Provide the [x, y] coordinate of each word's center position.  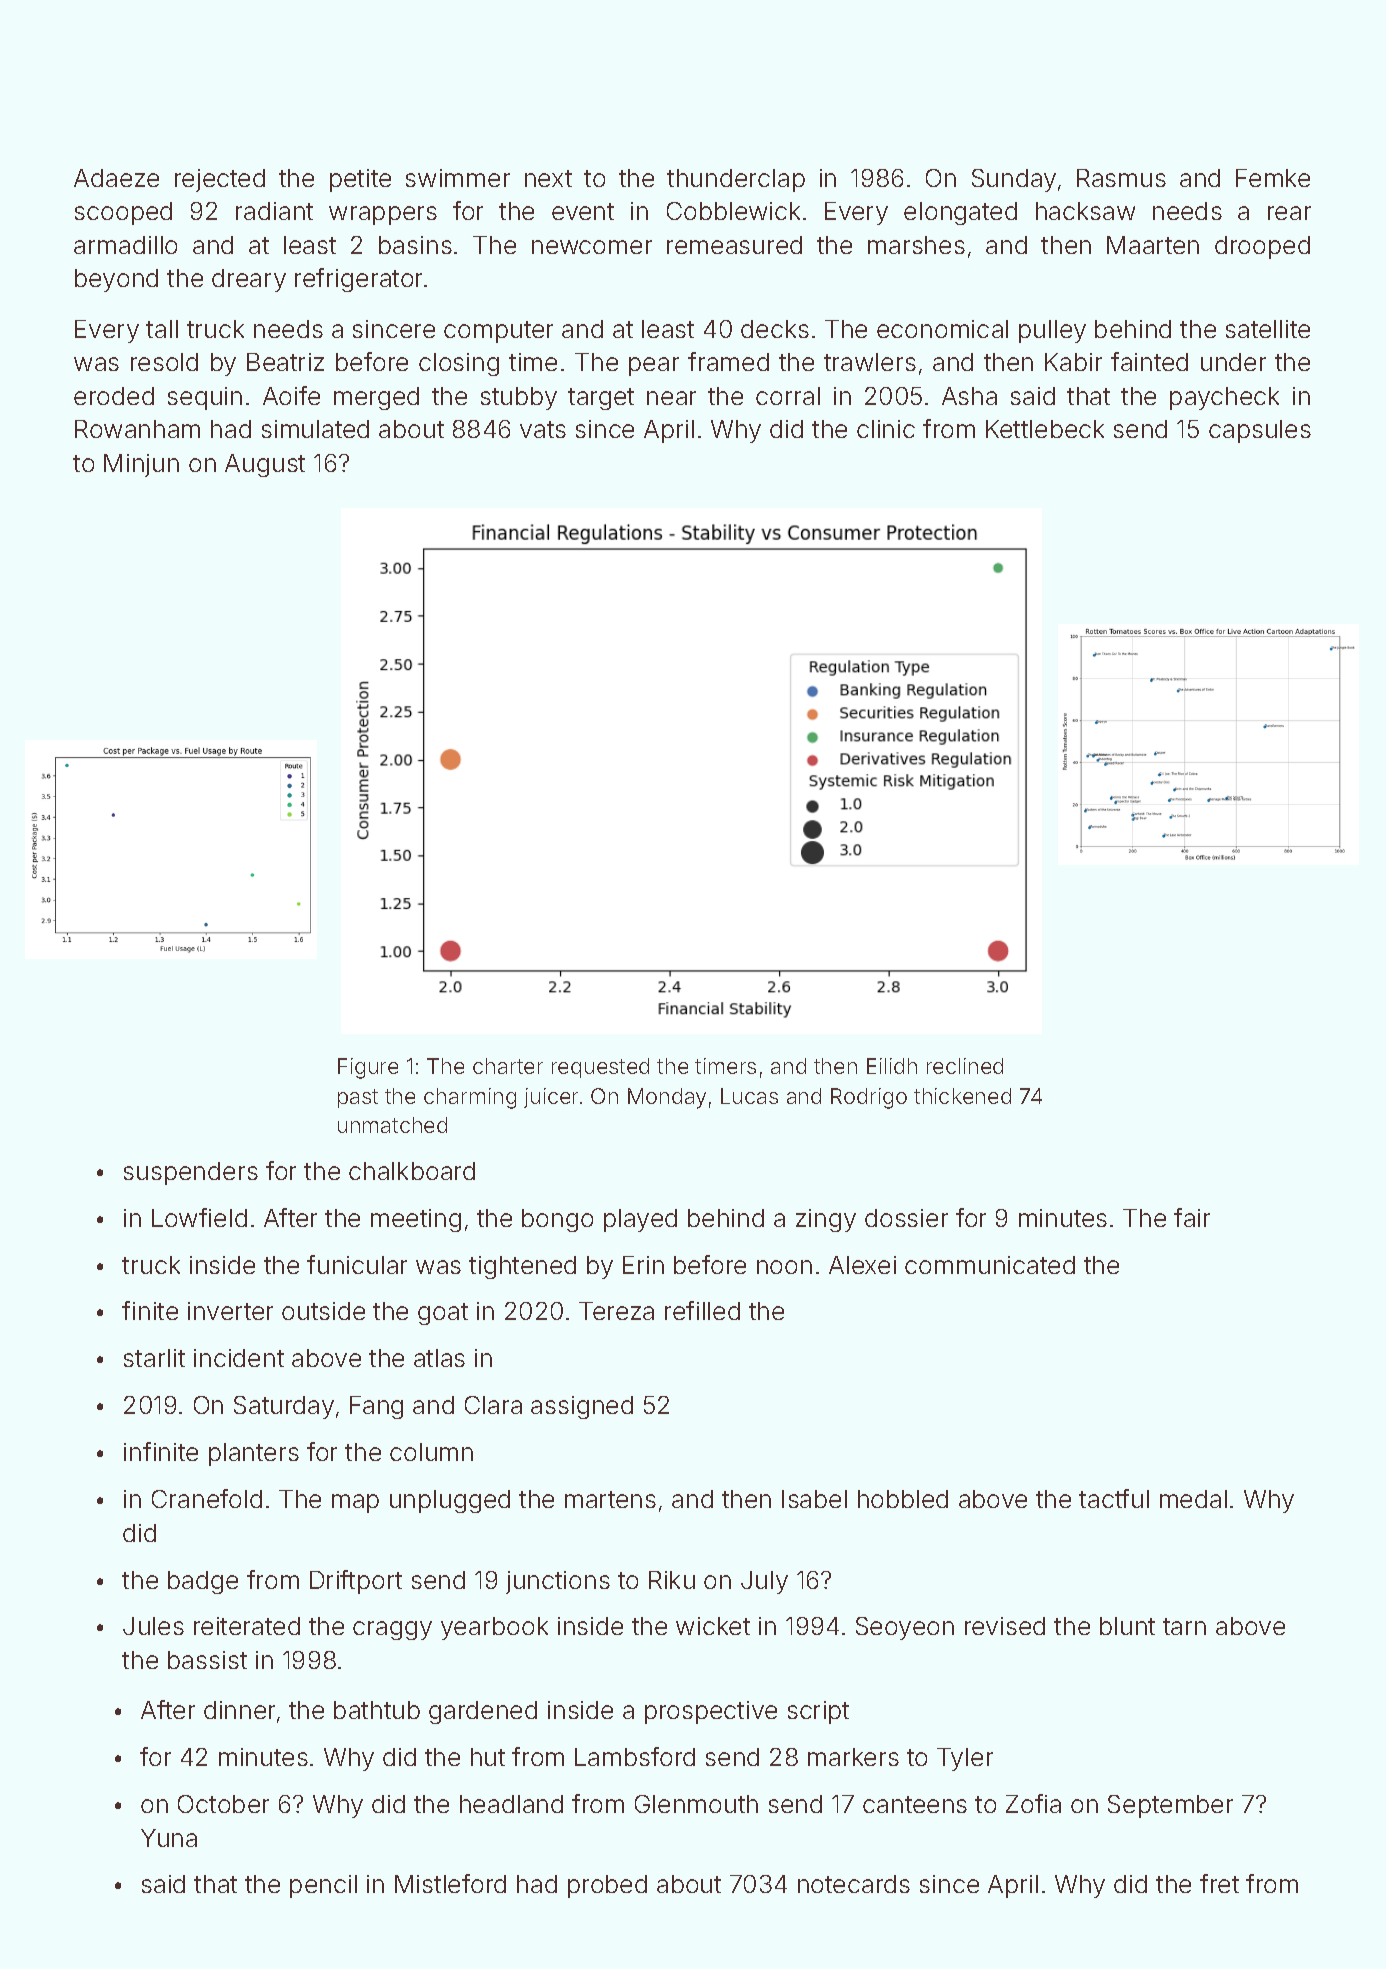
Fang [376, 1407]
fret [1219, 1883]
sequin [205, 398]
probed [607, 1886]
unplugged [450, 1501]
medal [1193, 1499]
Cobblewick [733, 211]
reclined [965, 1066]
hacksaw [1085, 211]
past [358, 1098]
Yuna [169, 1838]
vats [543, 429]
